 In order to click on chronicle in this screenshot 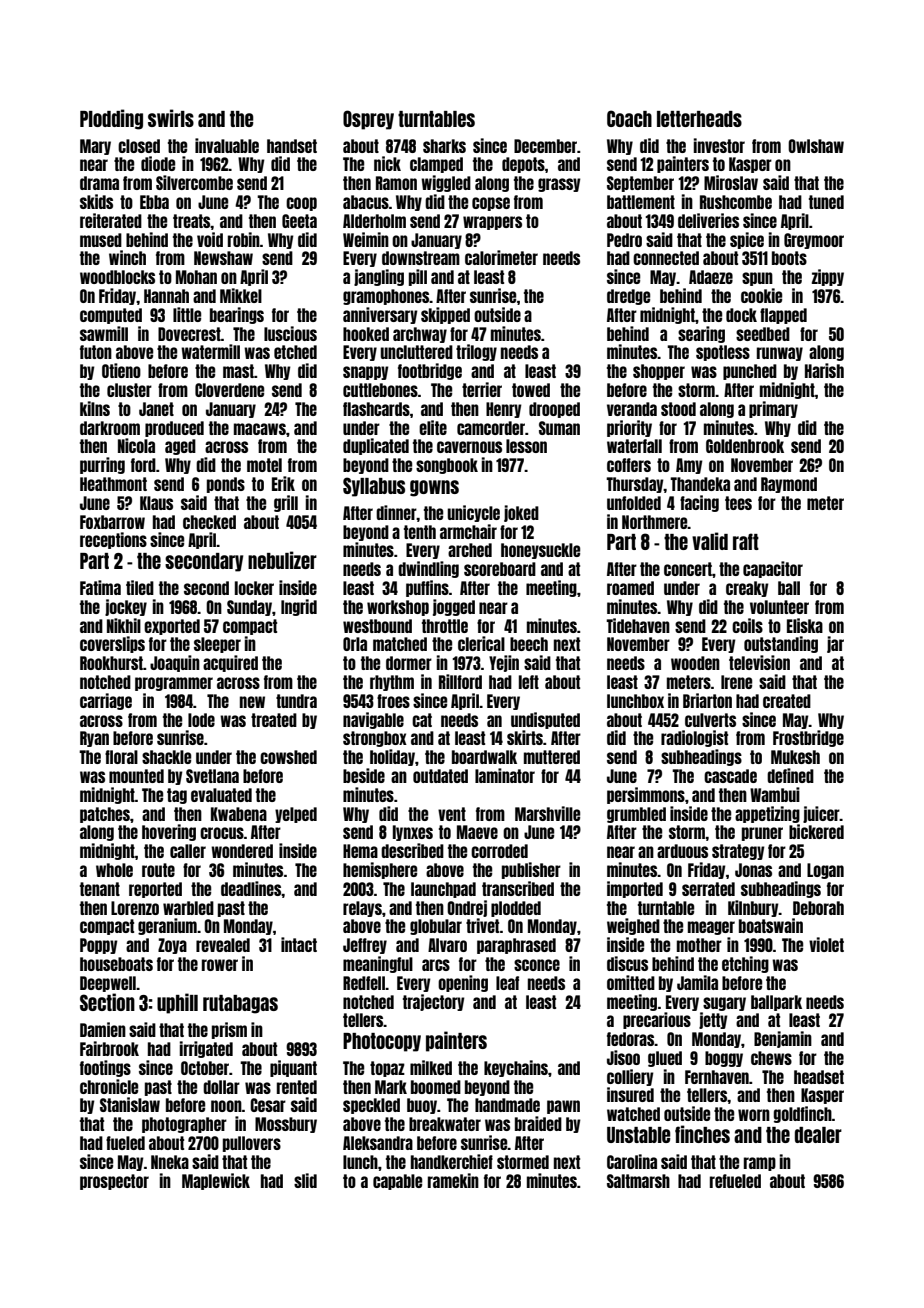, I will do `click(109, 1086)`.
